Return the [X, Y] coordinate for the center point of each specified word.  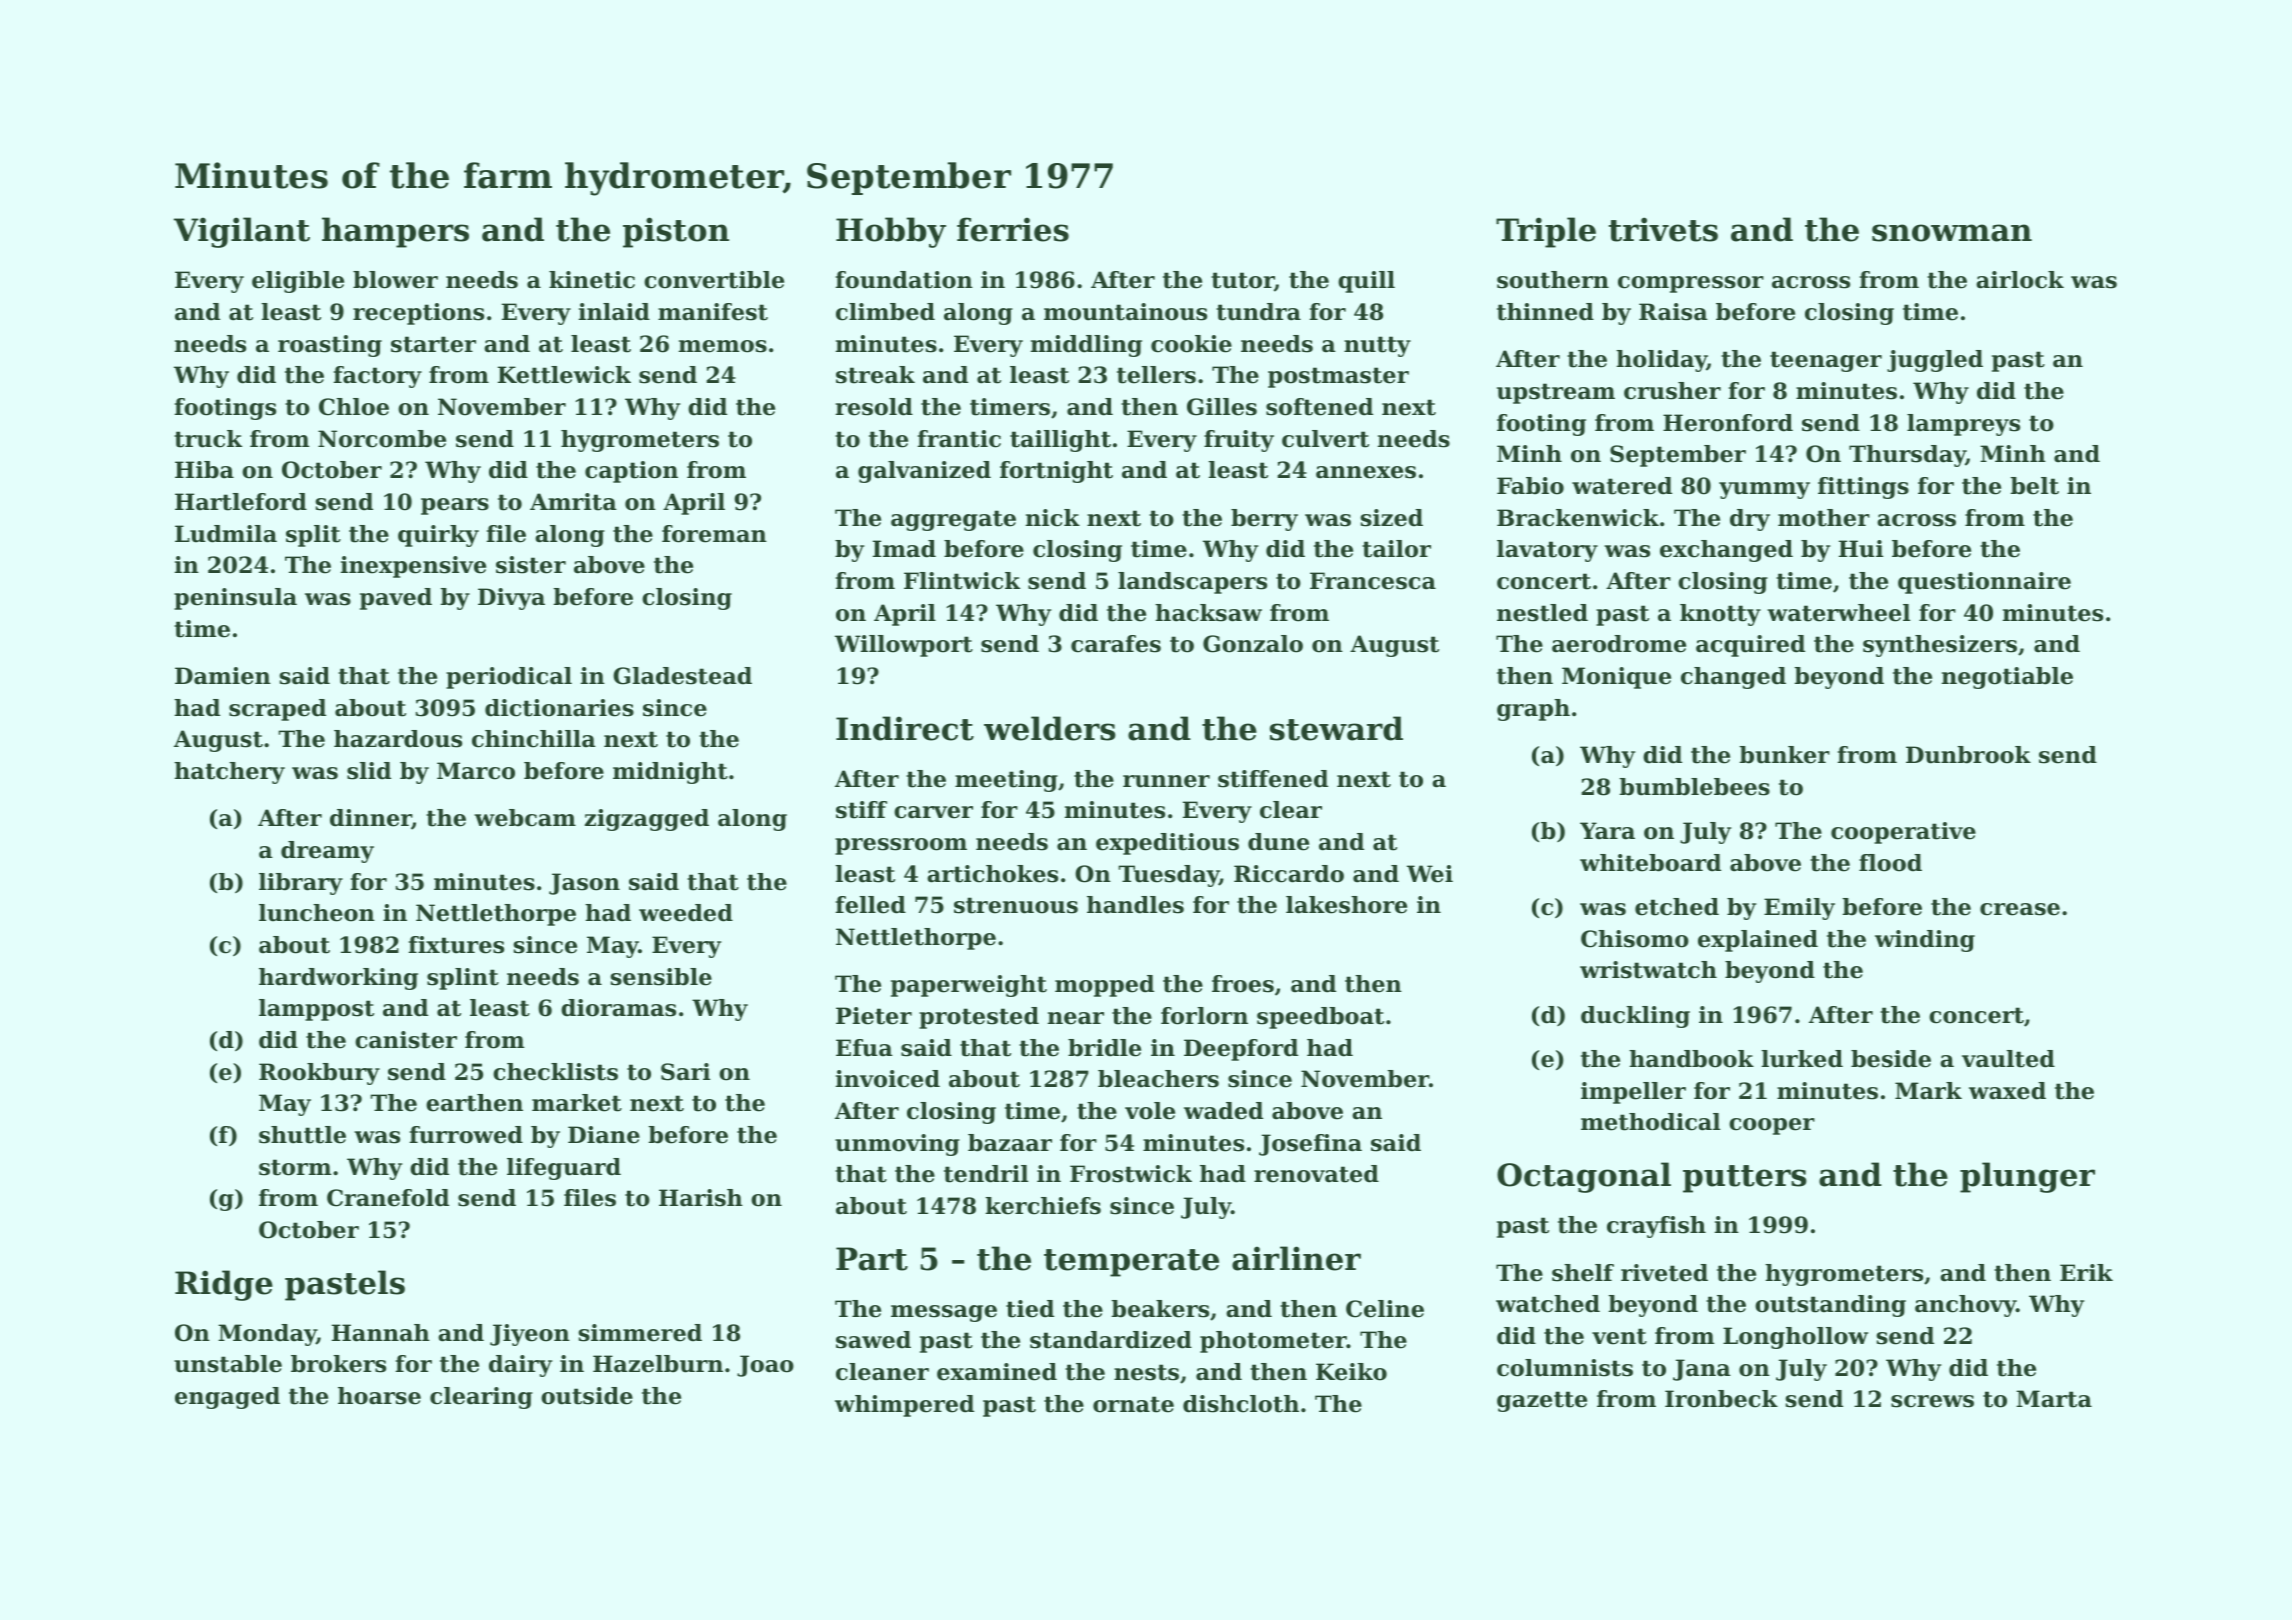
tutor [1242, 280]
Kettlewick [564, 375]
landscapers [1192, 583]
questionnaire [1984, 583]
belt [2035, 486]
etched [1677, 907]
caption [631, 472]
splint [463, 979]
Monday [267, 1335]
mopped [1104, 986]
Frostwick [1131, 1174]
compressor [1691, 284]
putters [1745, 1179]
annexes [1366, 472]
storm [295, 1167]
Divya [511, 599]
